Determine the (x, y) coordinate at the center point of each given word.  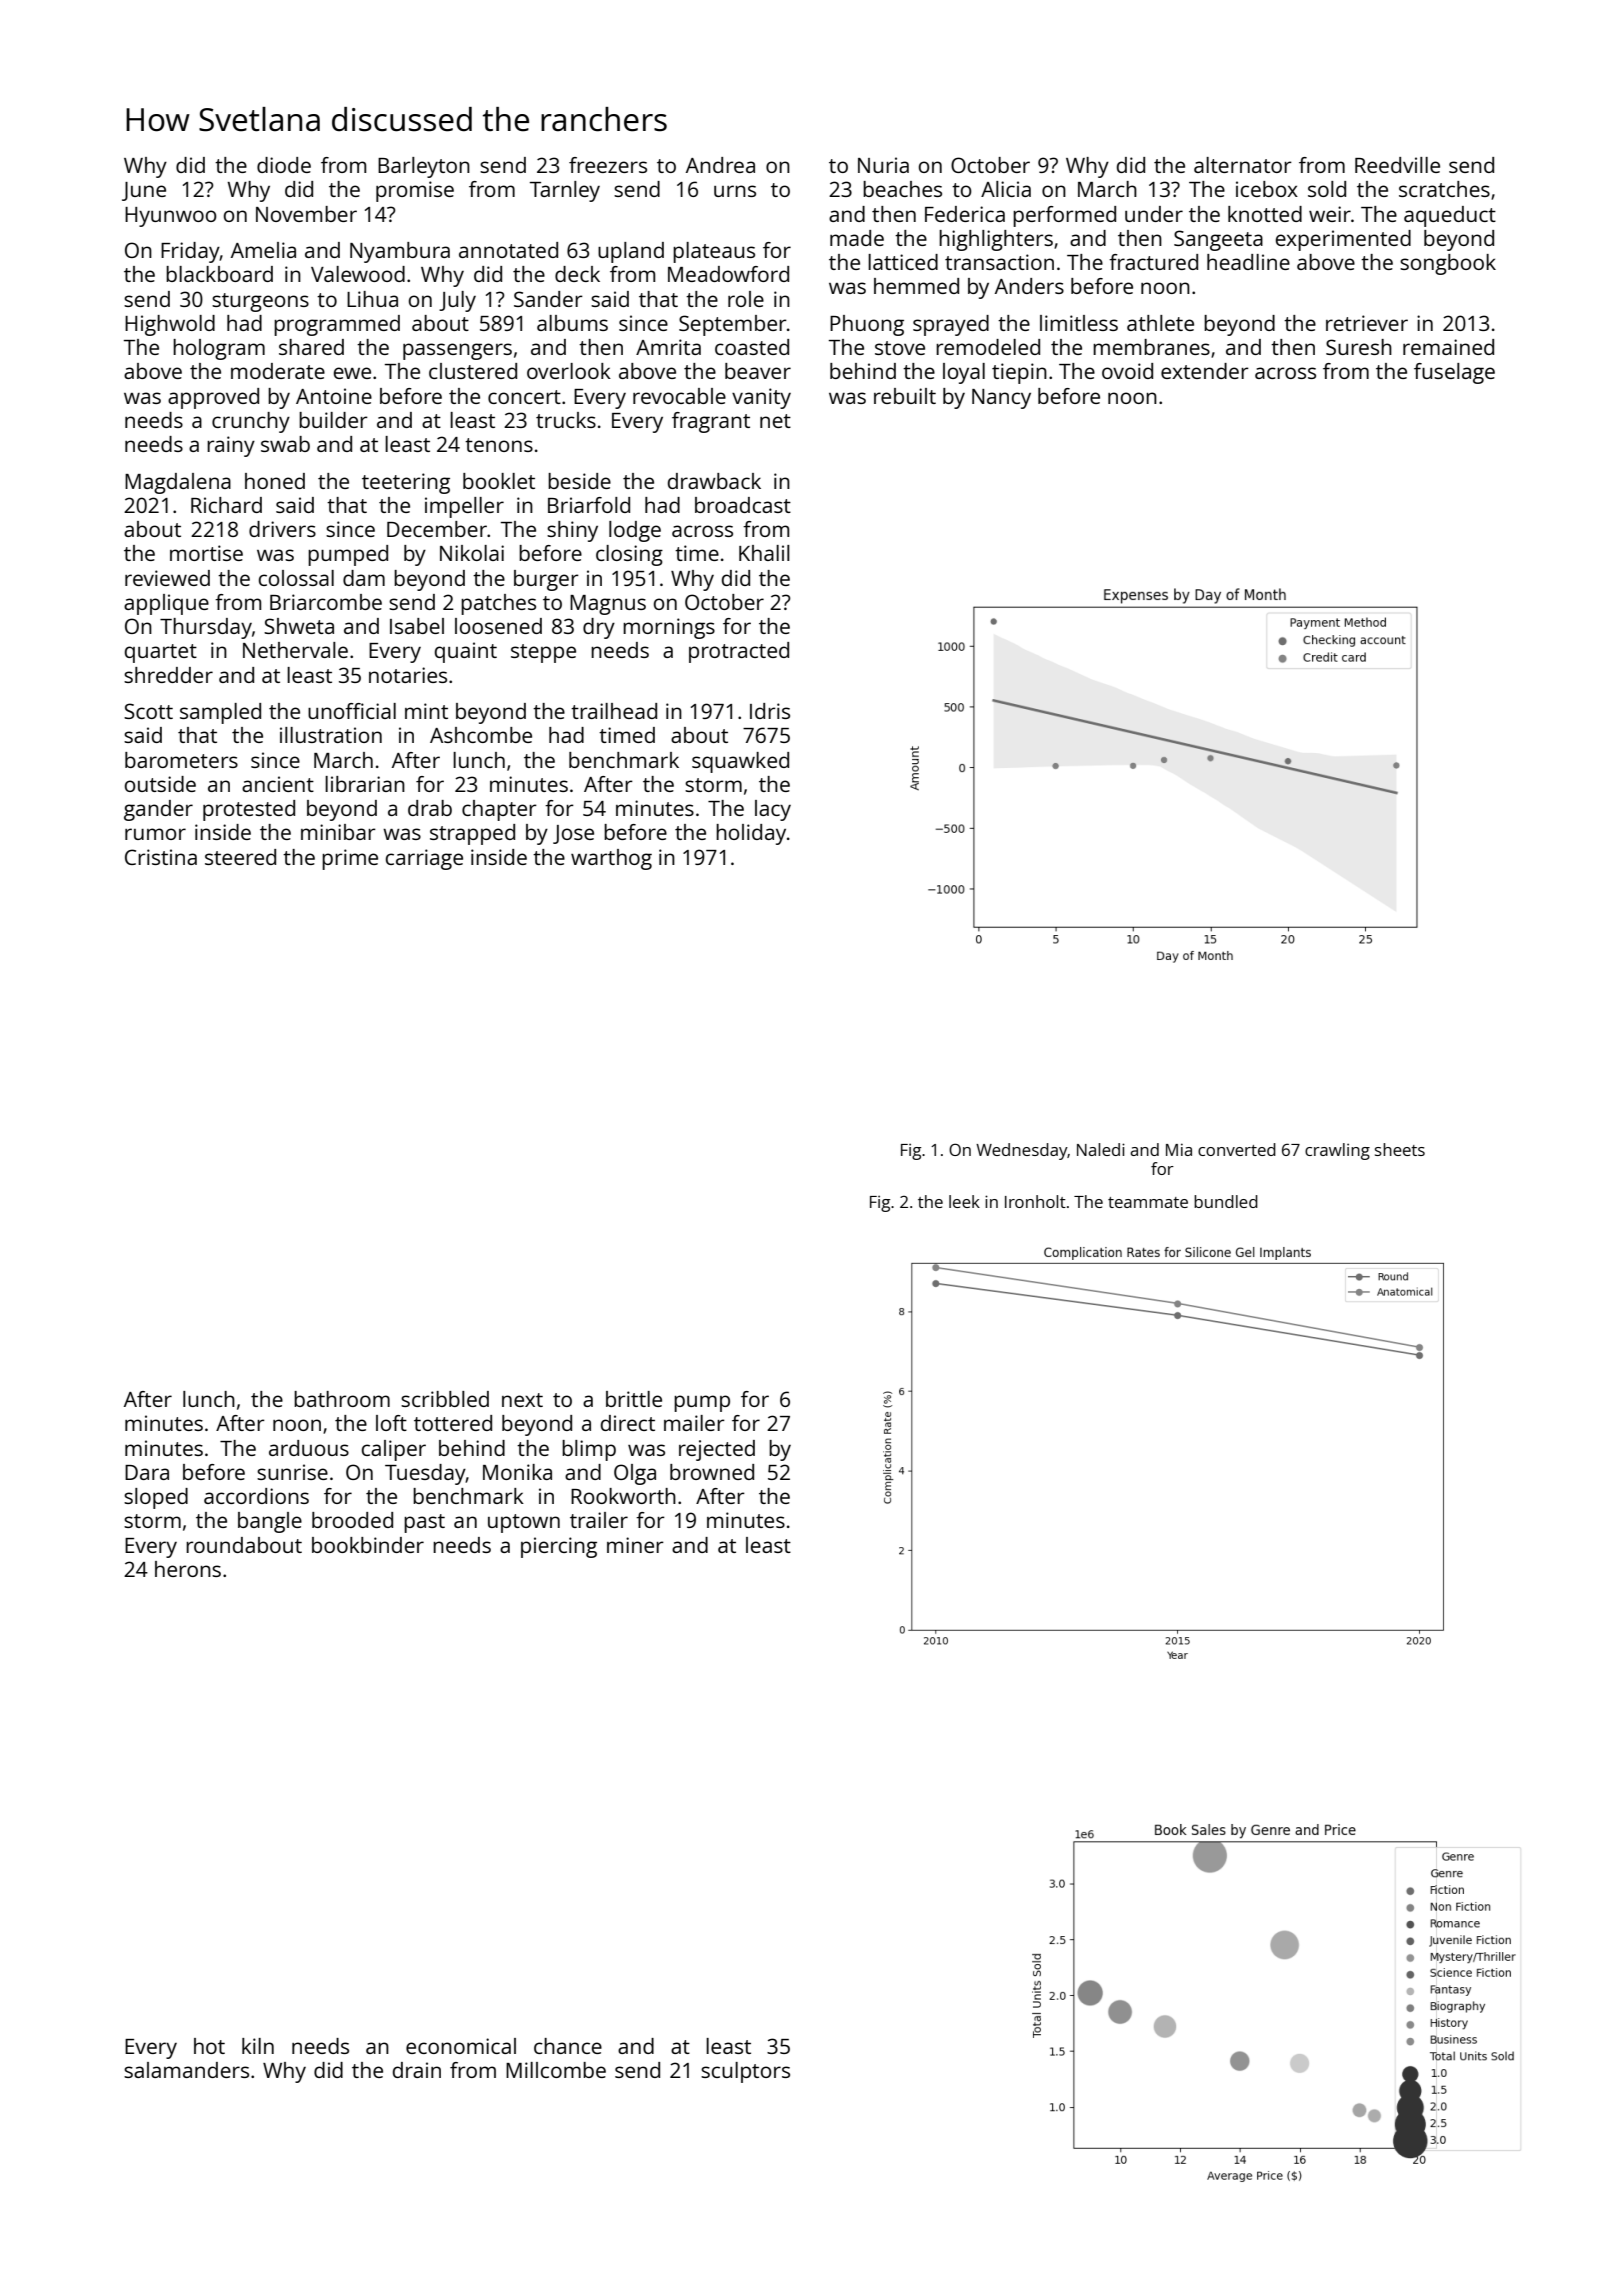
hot (209, 2046)
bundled (1226, 1201)
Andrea (720, 165)
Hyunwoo (171, 217)
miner (635, 1545)
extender (1205, 371)
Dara (147, 1472)
